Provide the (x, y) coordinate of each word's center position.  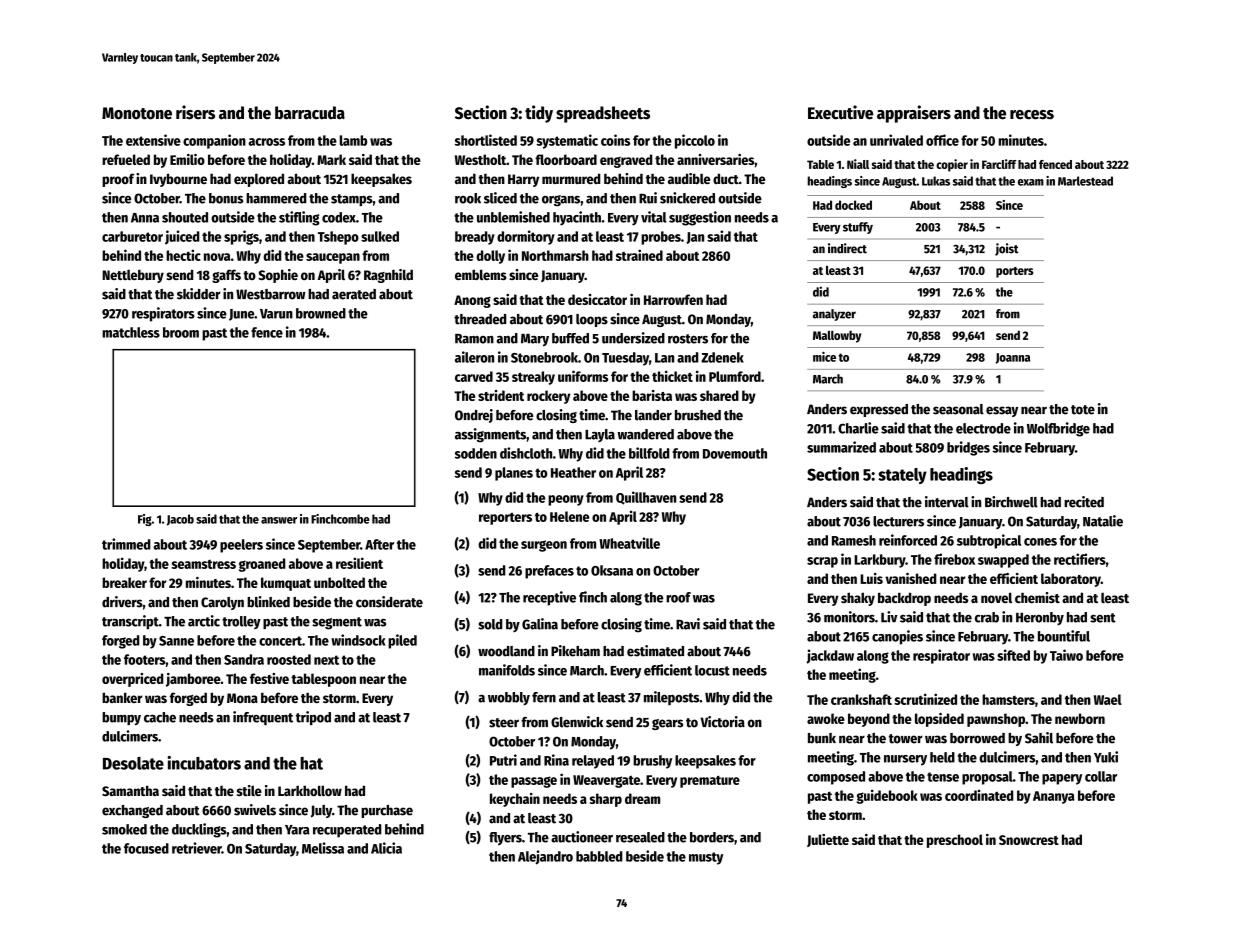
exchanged (132, 811)
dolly (490, 257)
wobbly (509, 698)
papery (1062, 779)
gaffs (226, 276)
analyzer (834, 315)
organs (561, 201)
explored (259, 180)
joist (1007, 249)
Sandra (244, 659)
